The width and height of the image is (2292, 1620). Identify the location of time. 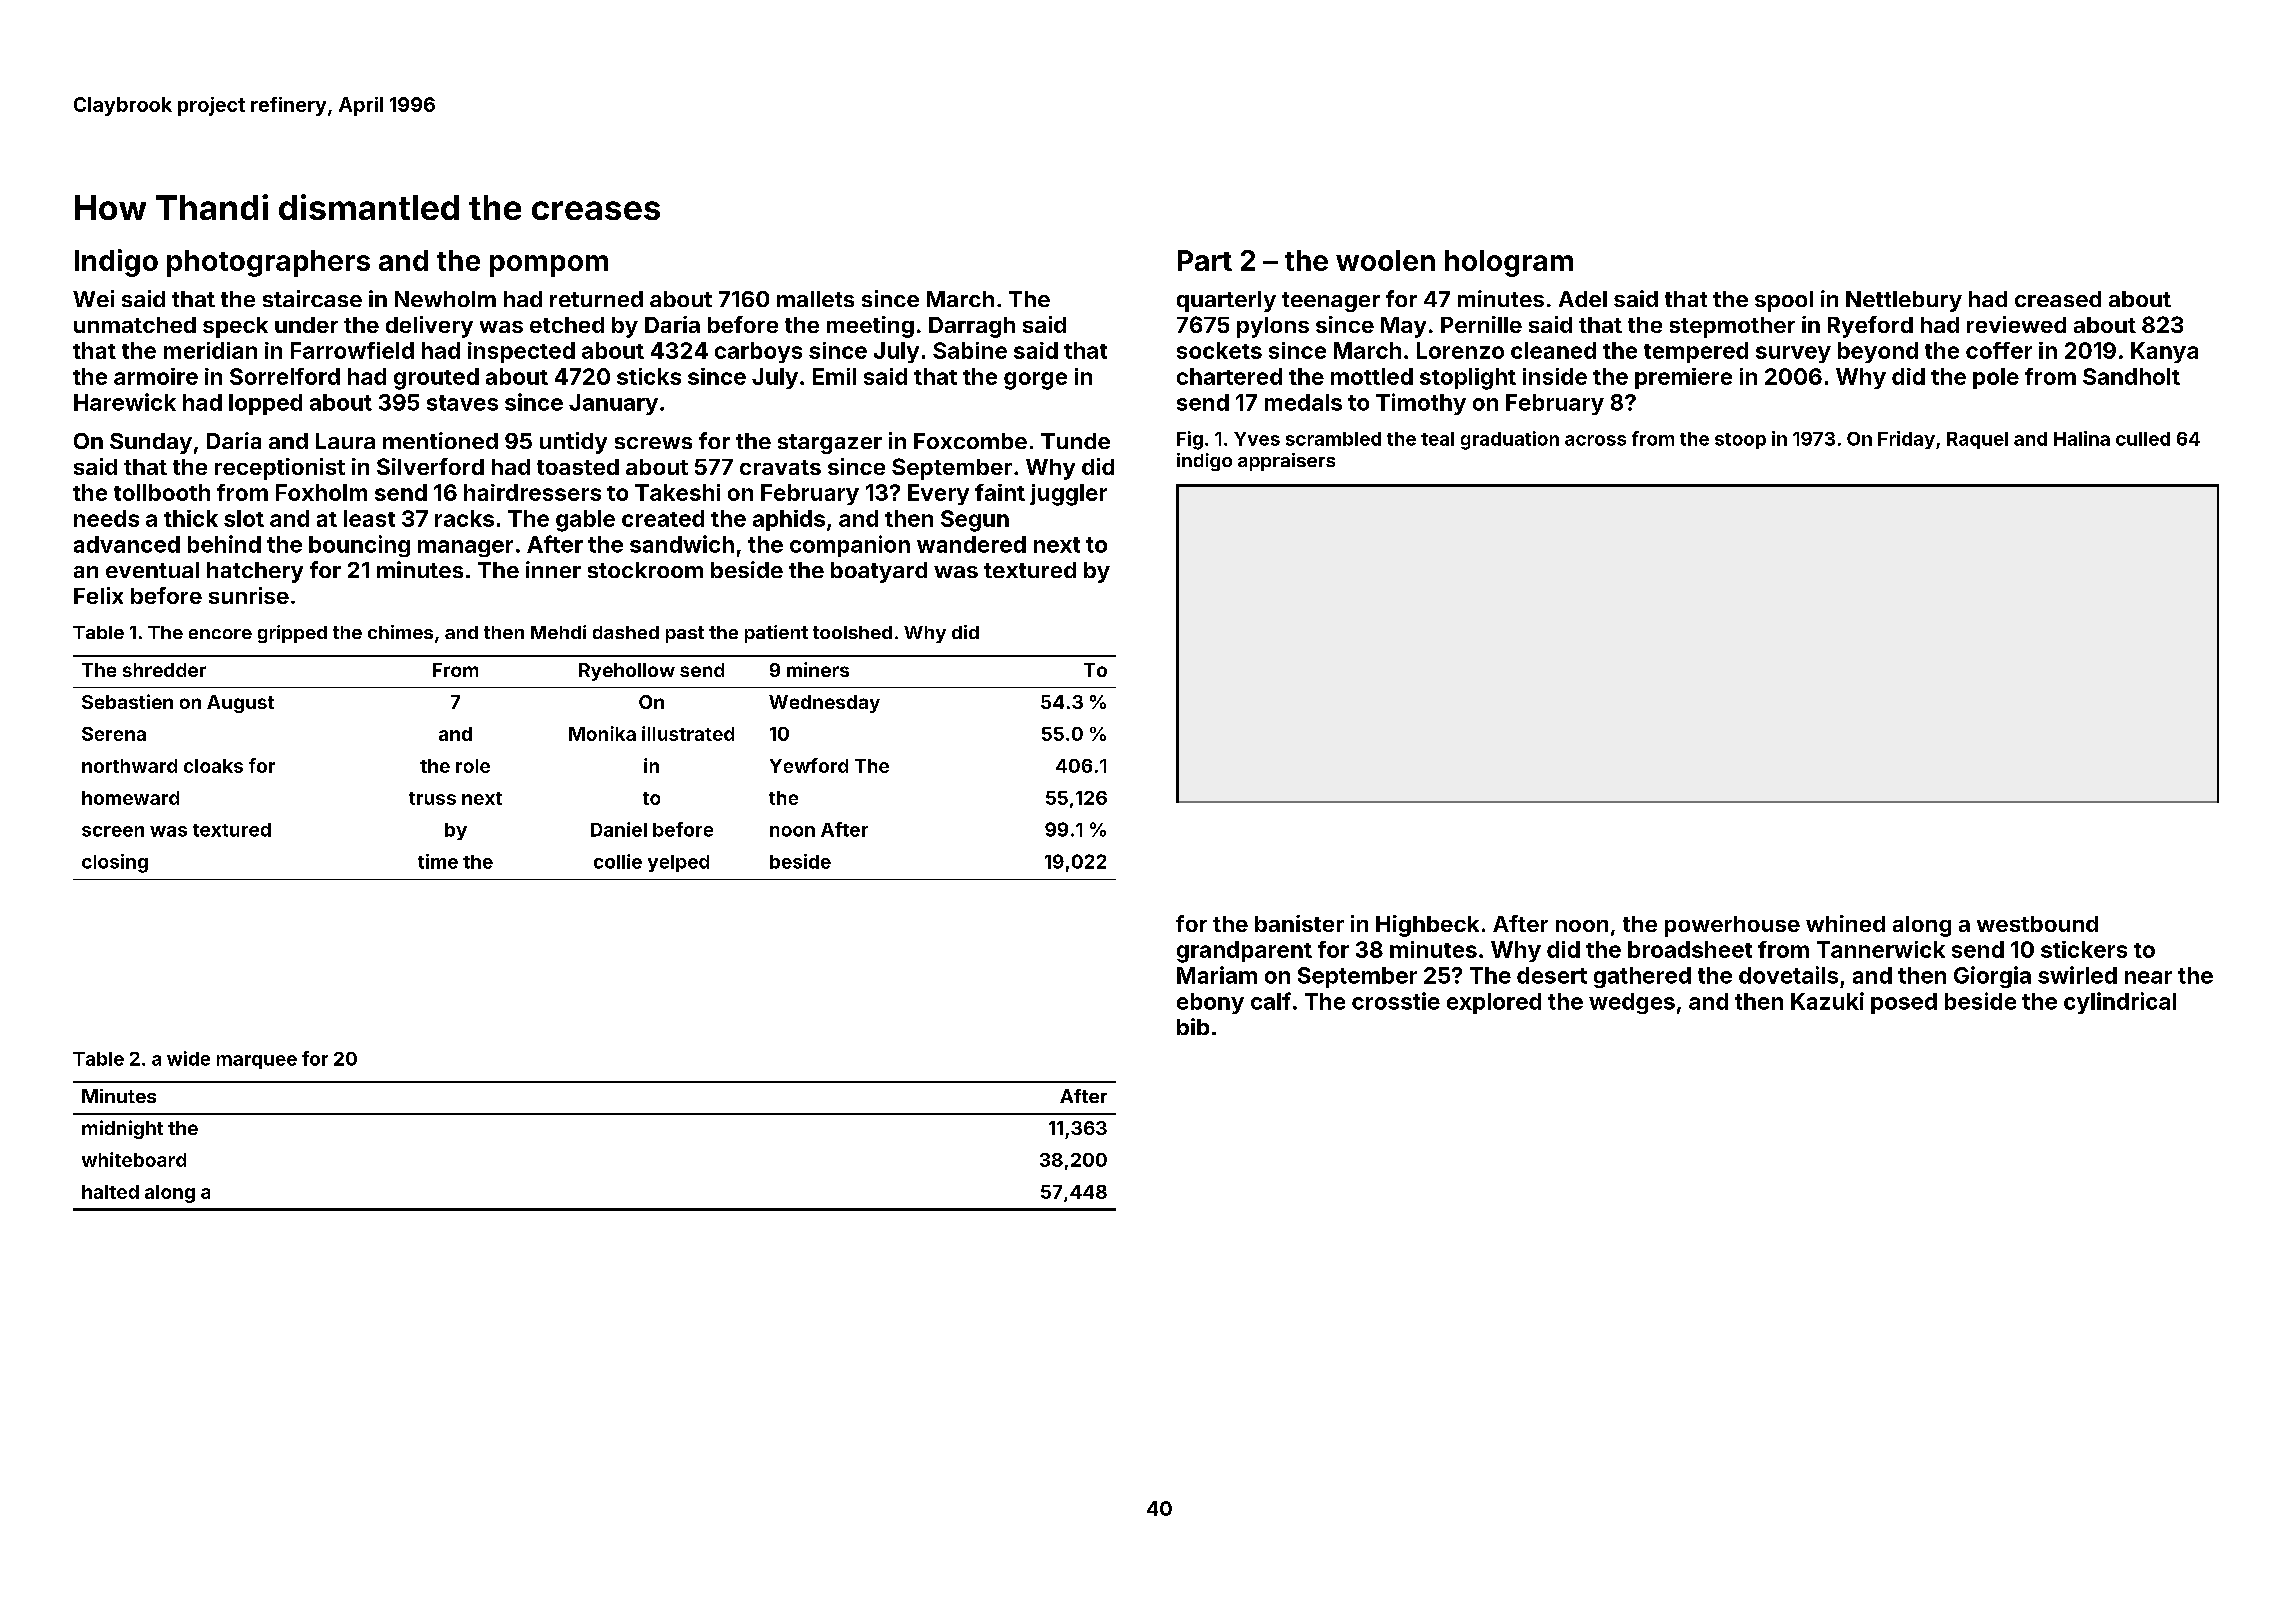
(438, 861).
